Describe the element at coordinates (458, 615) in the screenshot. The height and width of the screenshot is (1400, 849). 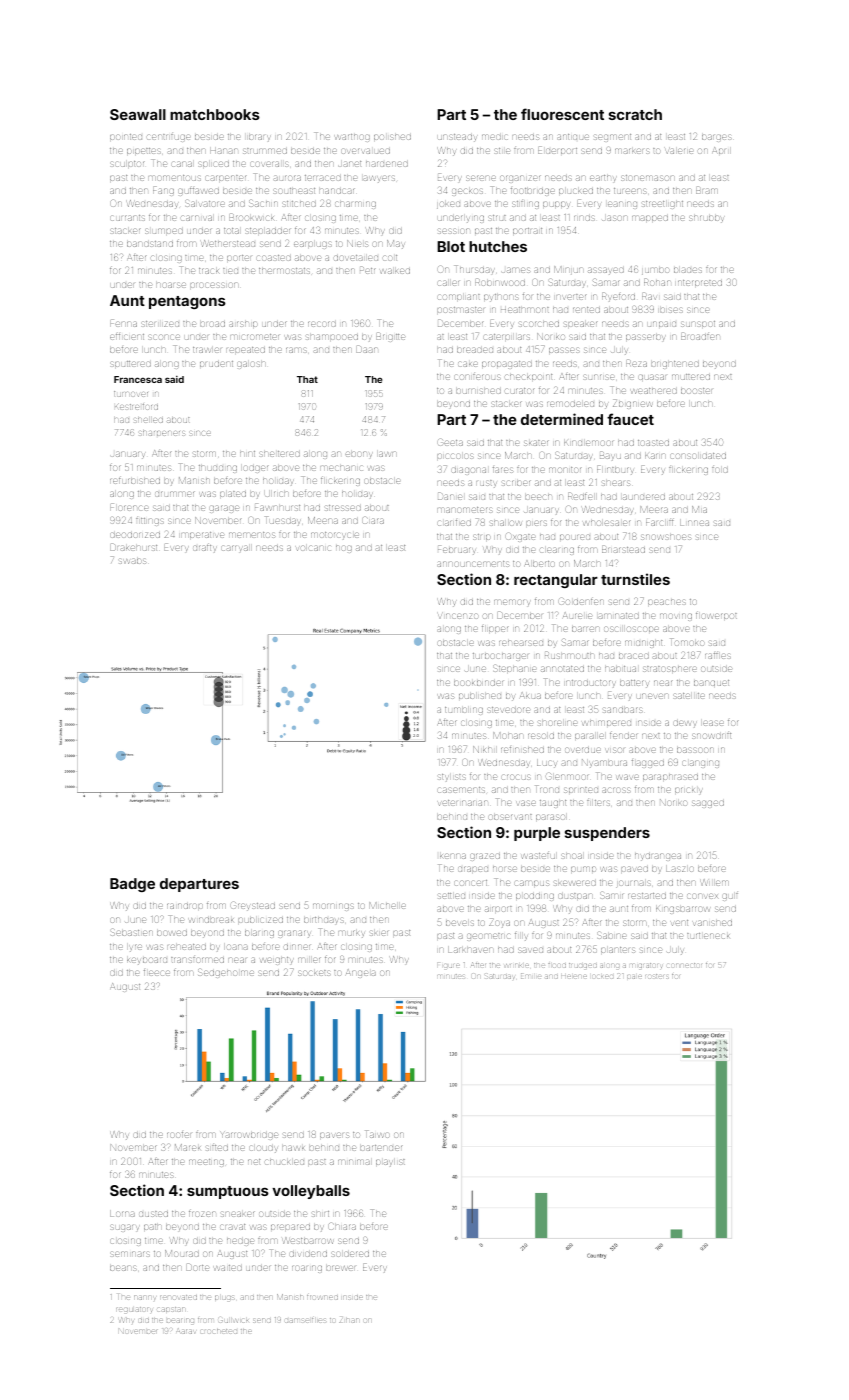
I see `Vincenzo` at that location.
